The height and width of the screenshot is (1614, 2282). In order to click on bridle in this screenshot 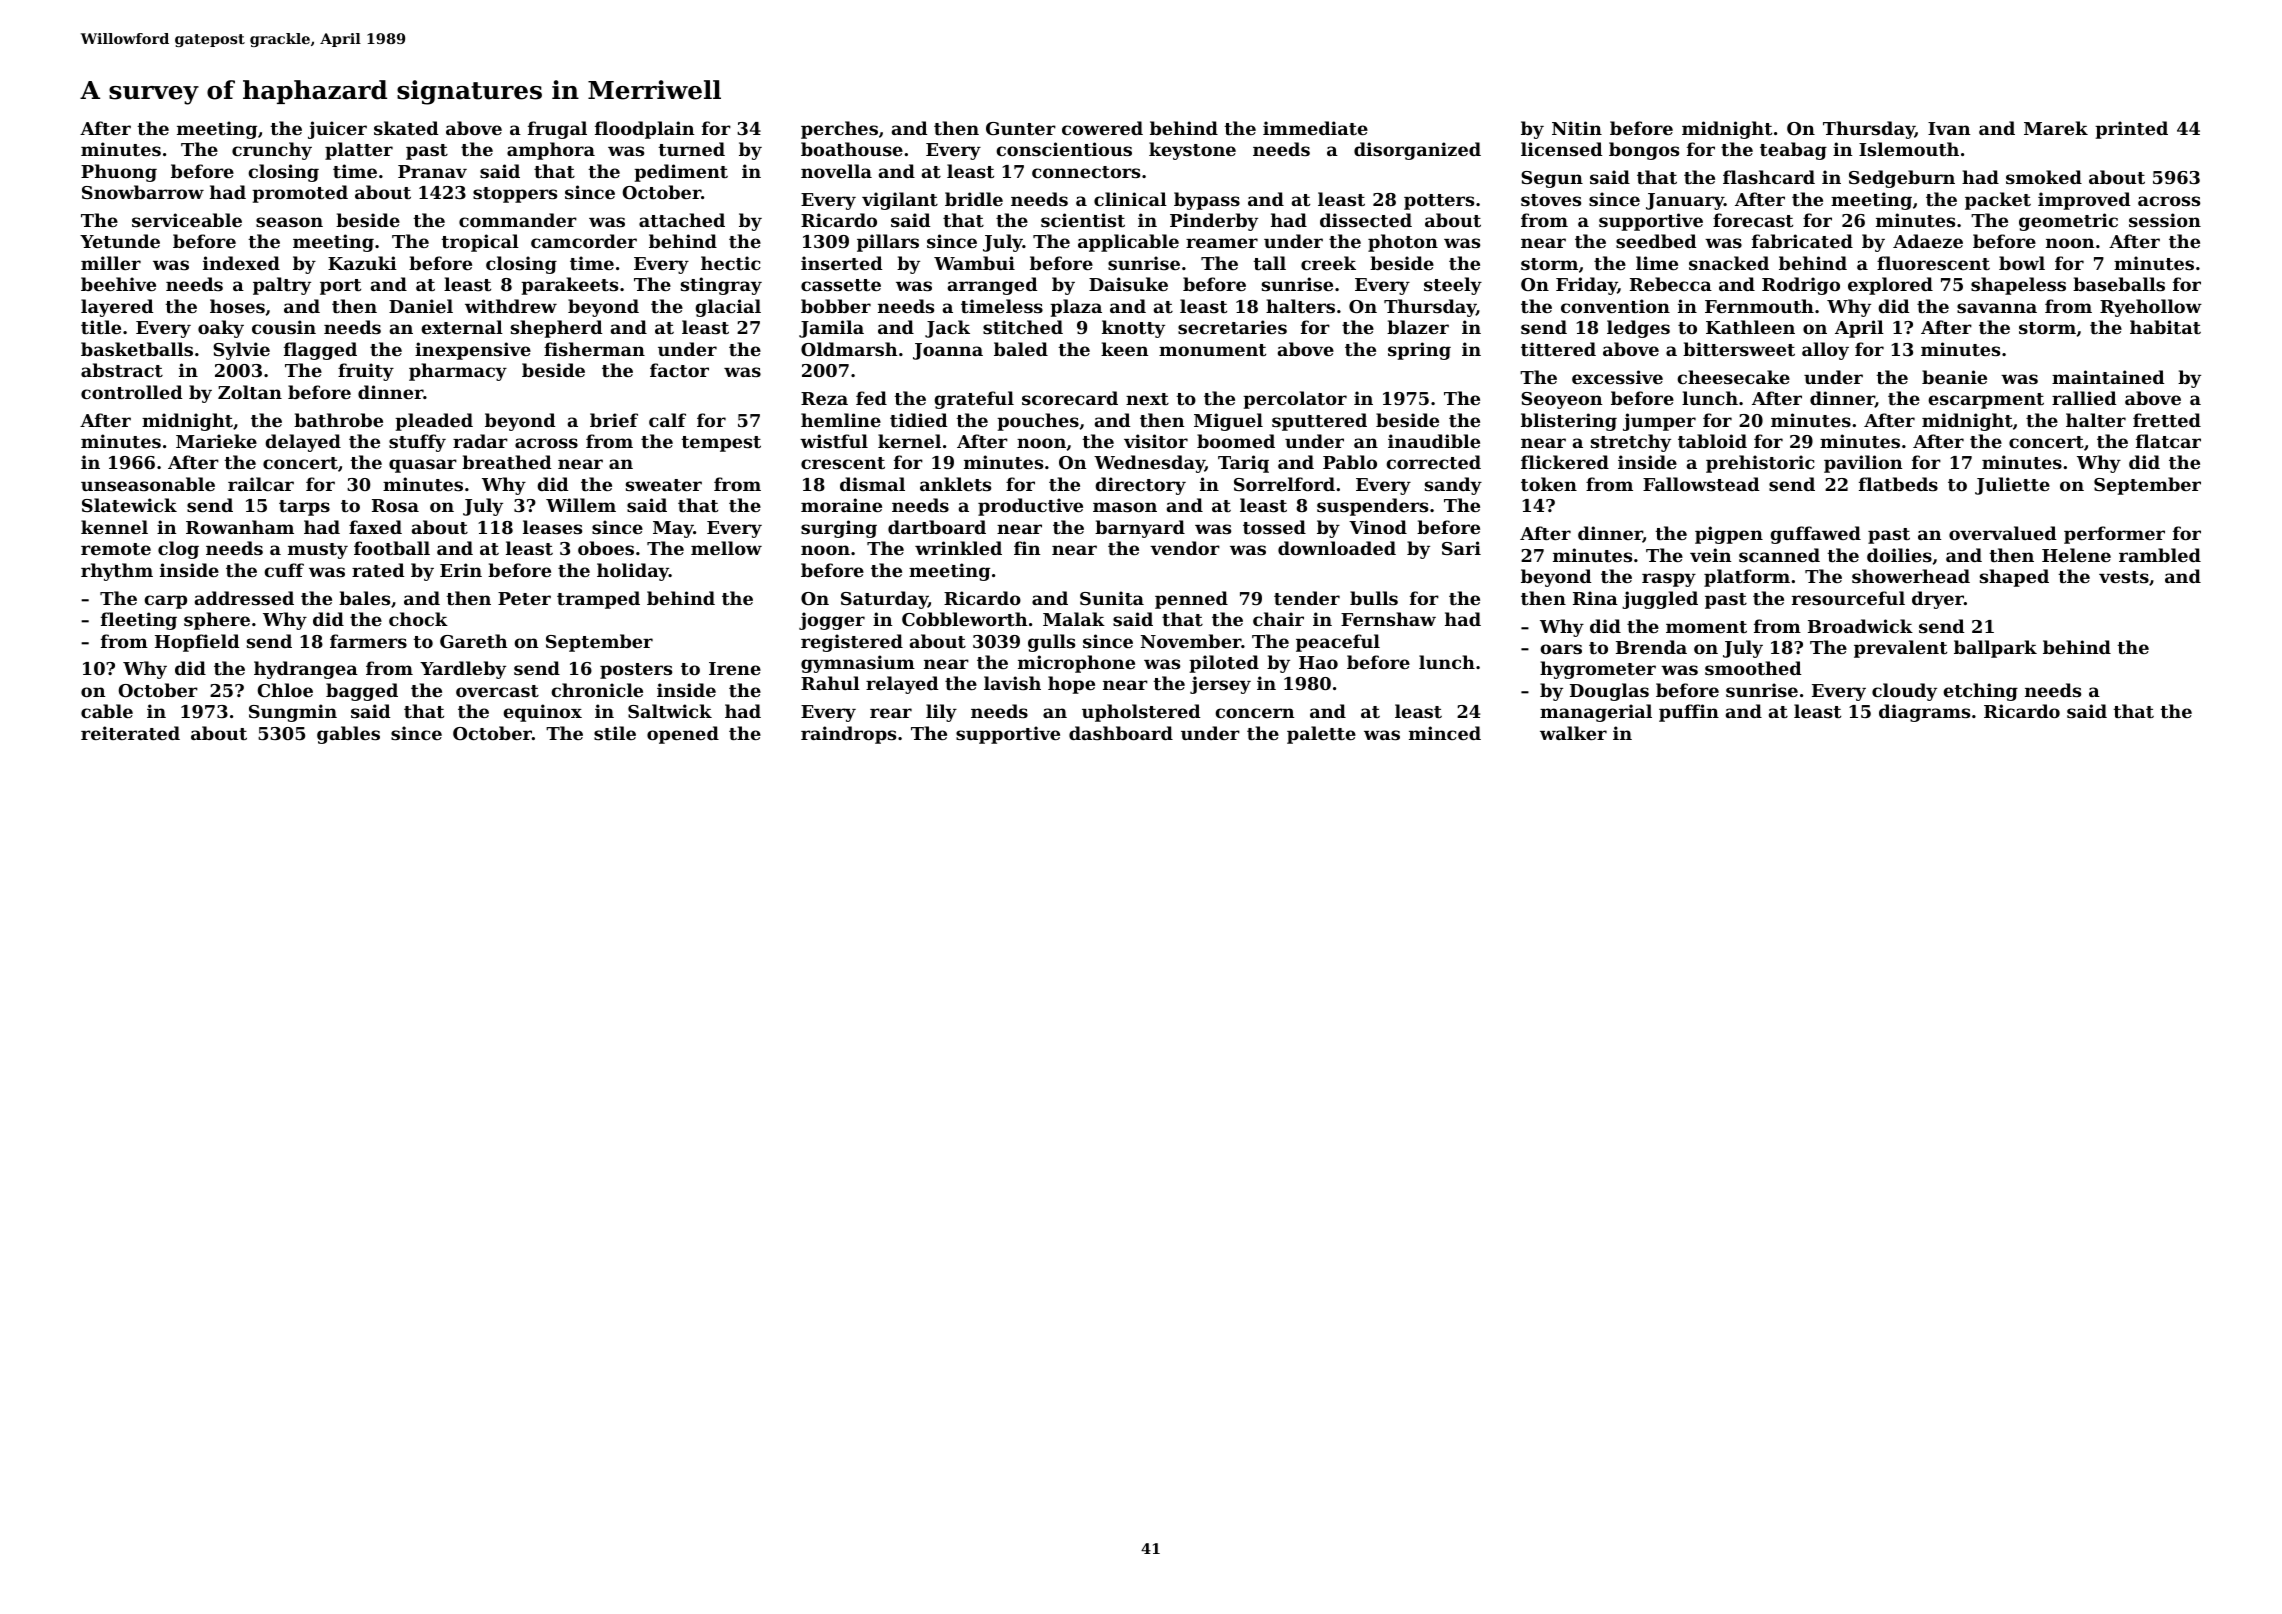, I will do `click(974, 199)`.
